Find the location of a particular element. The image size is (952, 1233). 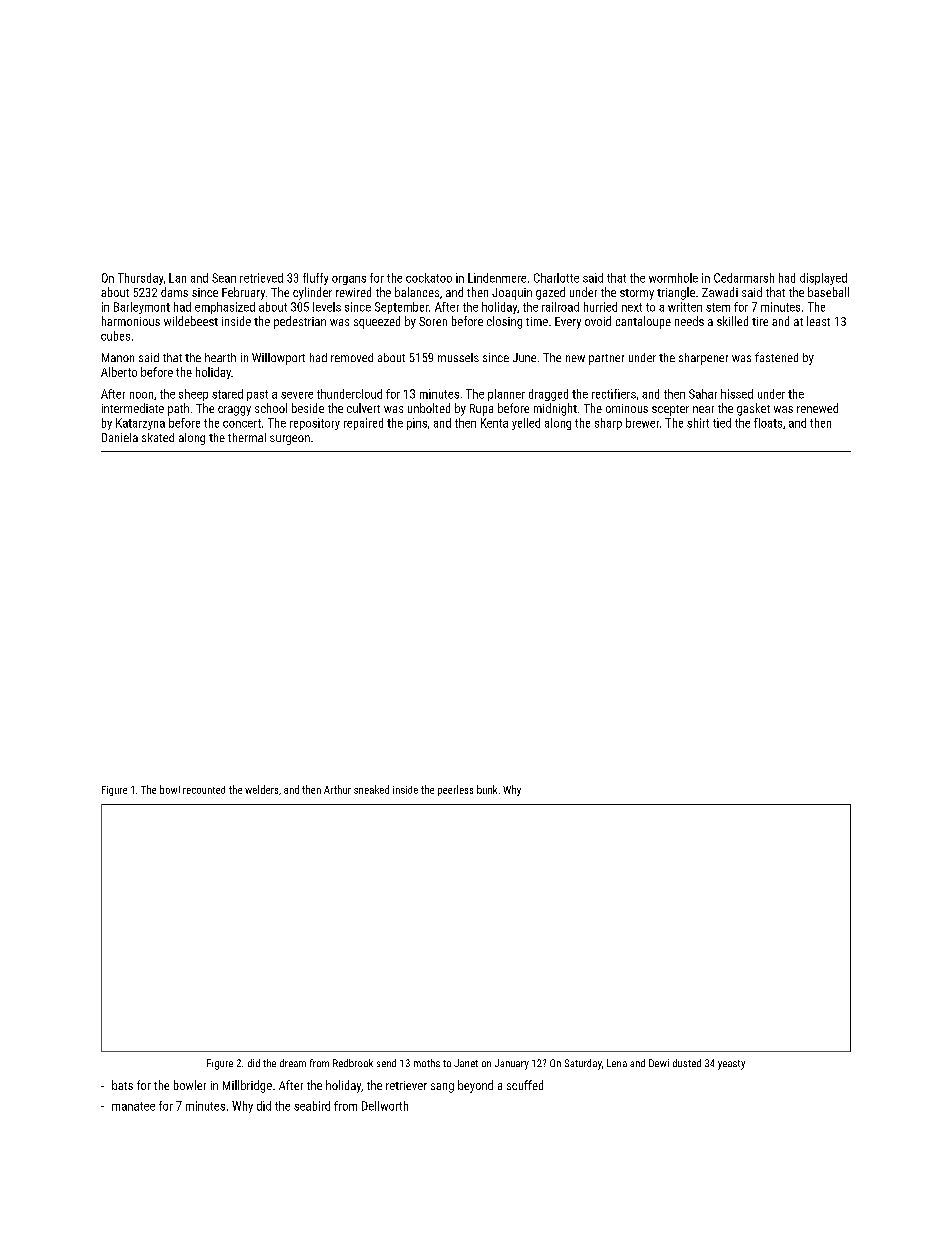

peerless is located at coordinates (455, 790).
